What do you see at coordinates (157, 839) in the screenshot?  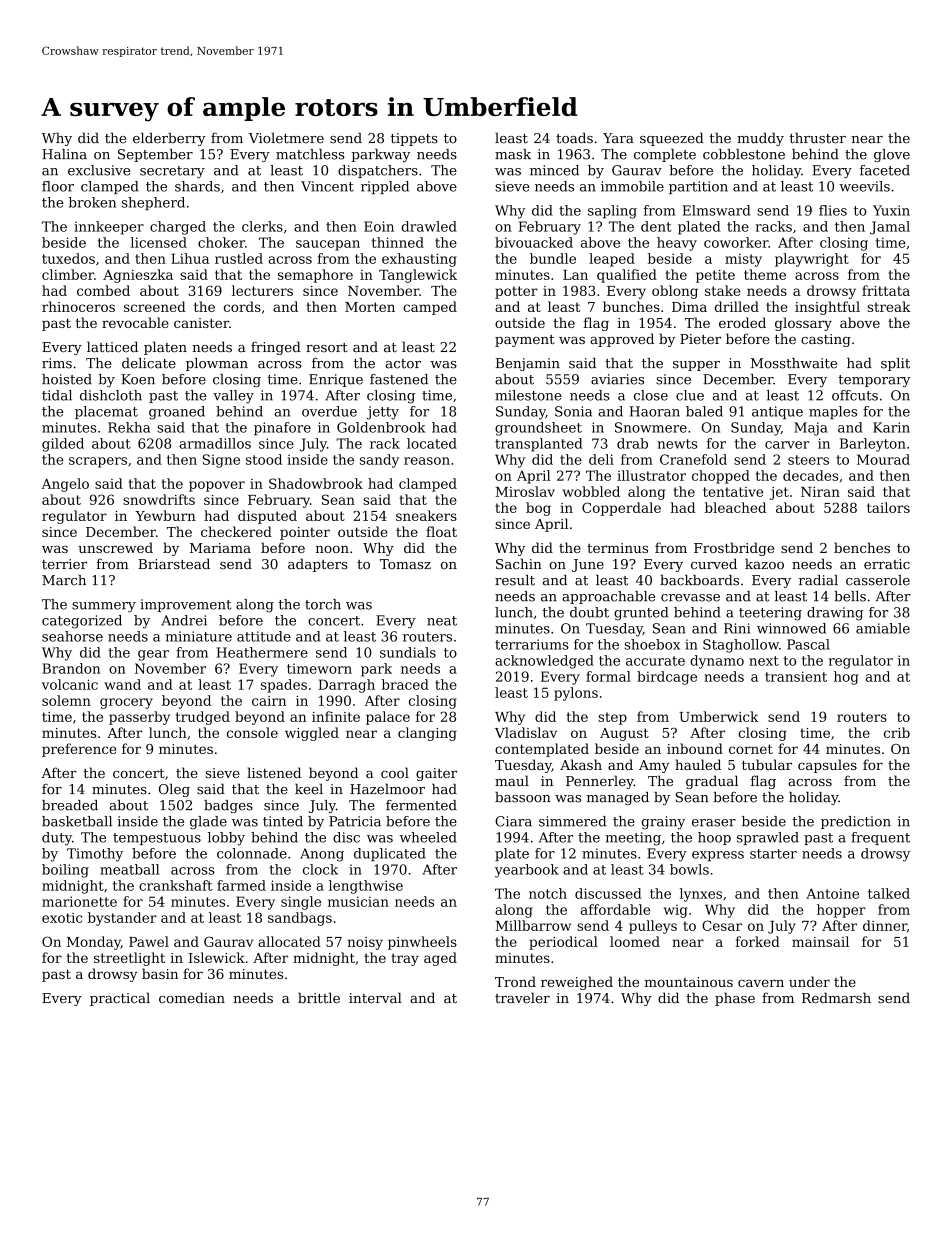 I see `tempestuous` at bounding box center [157, 839].
